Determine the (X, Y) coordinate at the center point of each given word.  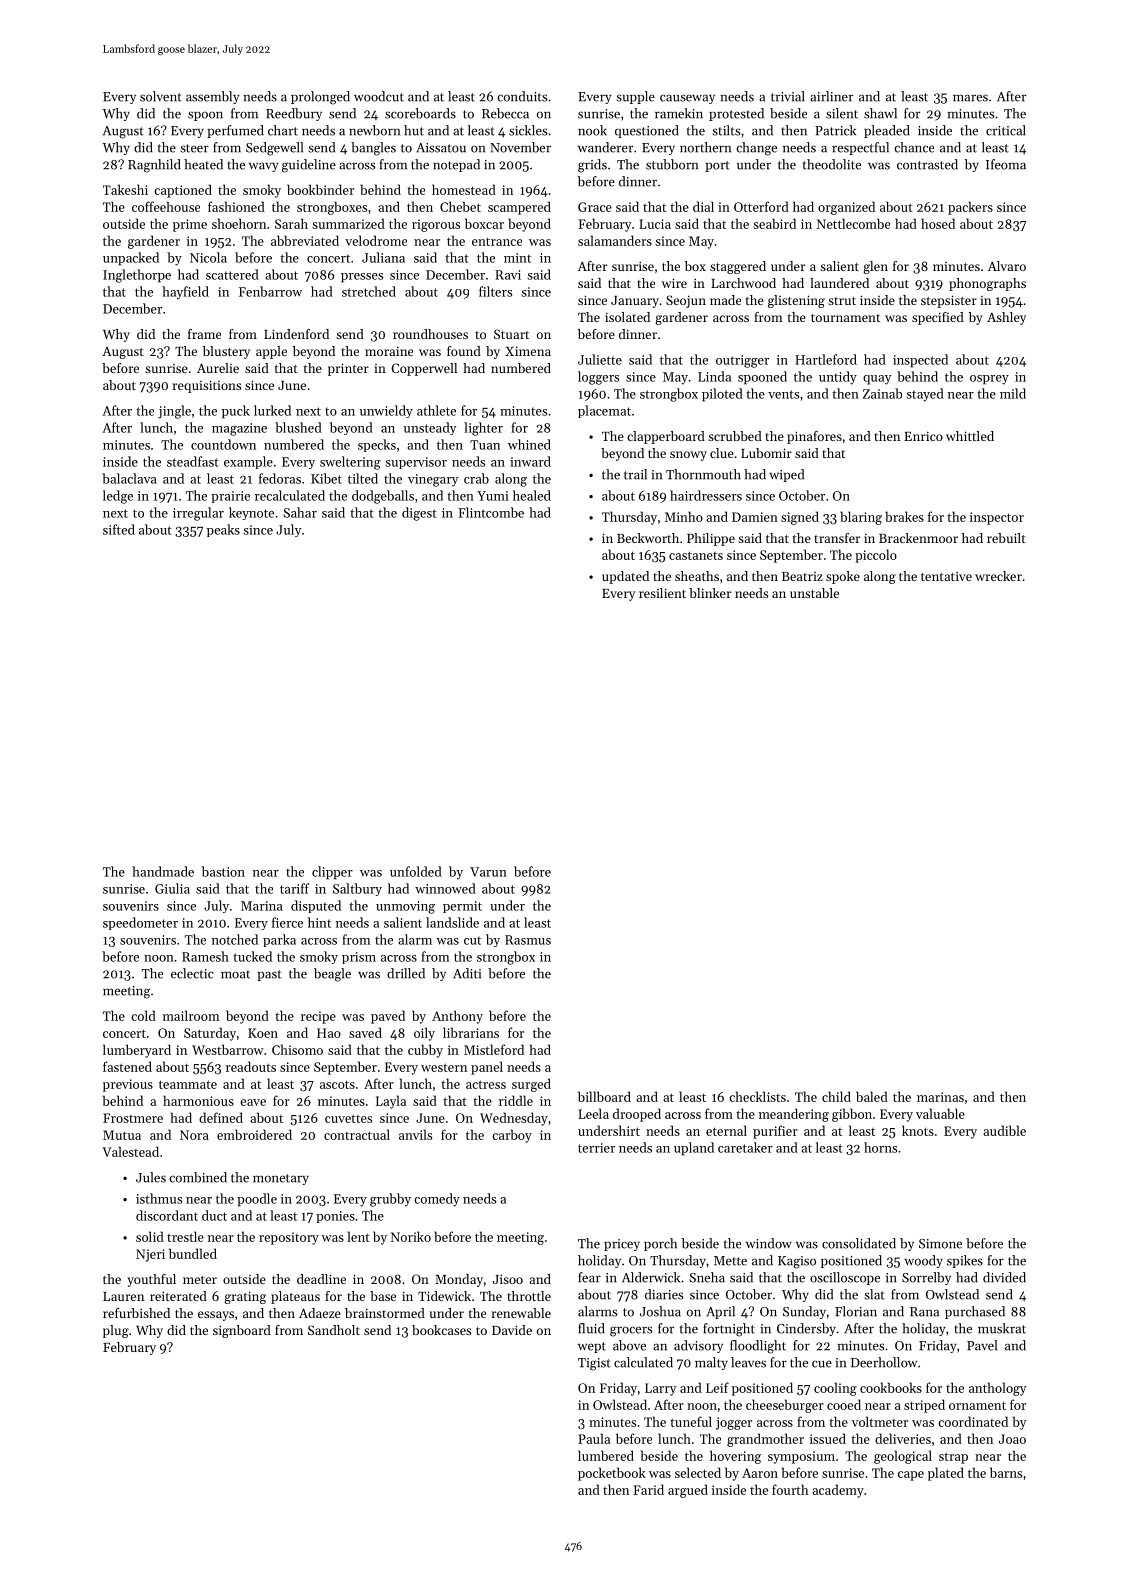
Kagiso (797, 1262)
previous (128, 1085)
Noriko (411, 1236)
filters (495, 291)
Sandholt (334, 1330)
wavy (264, 167)
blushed (298, 427)
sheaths (697, 576)
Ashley (1006, 318)
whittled (970, 436)
